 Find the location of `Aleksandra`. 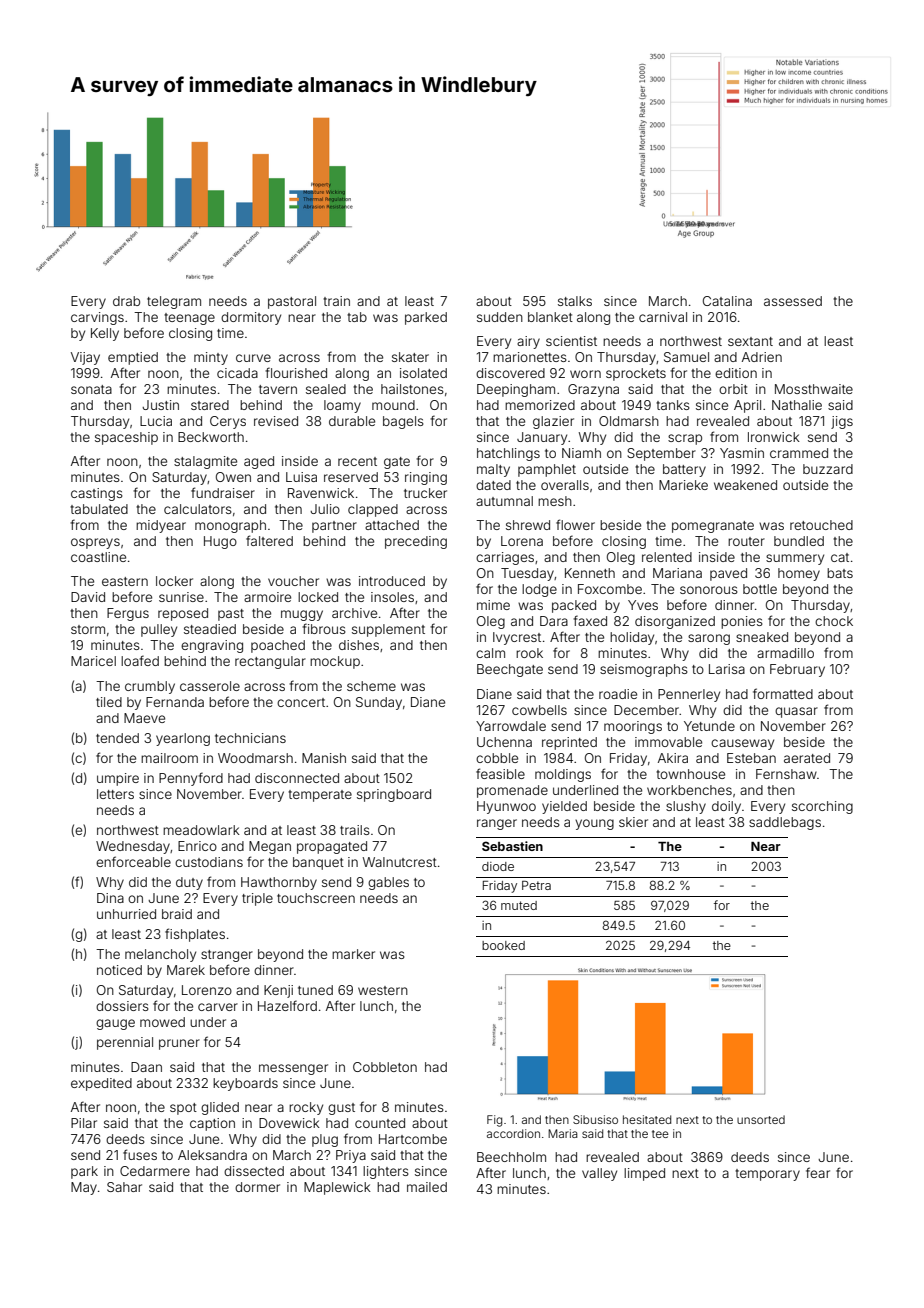

Aleksandra is located at coordinates (212, 1155).
